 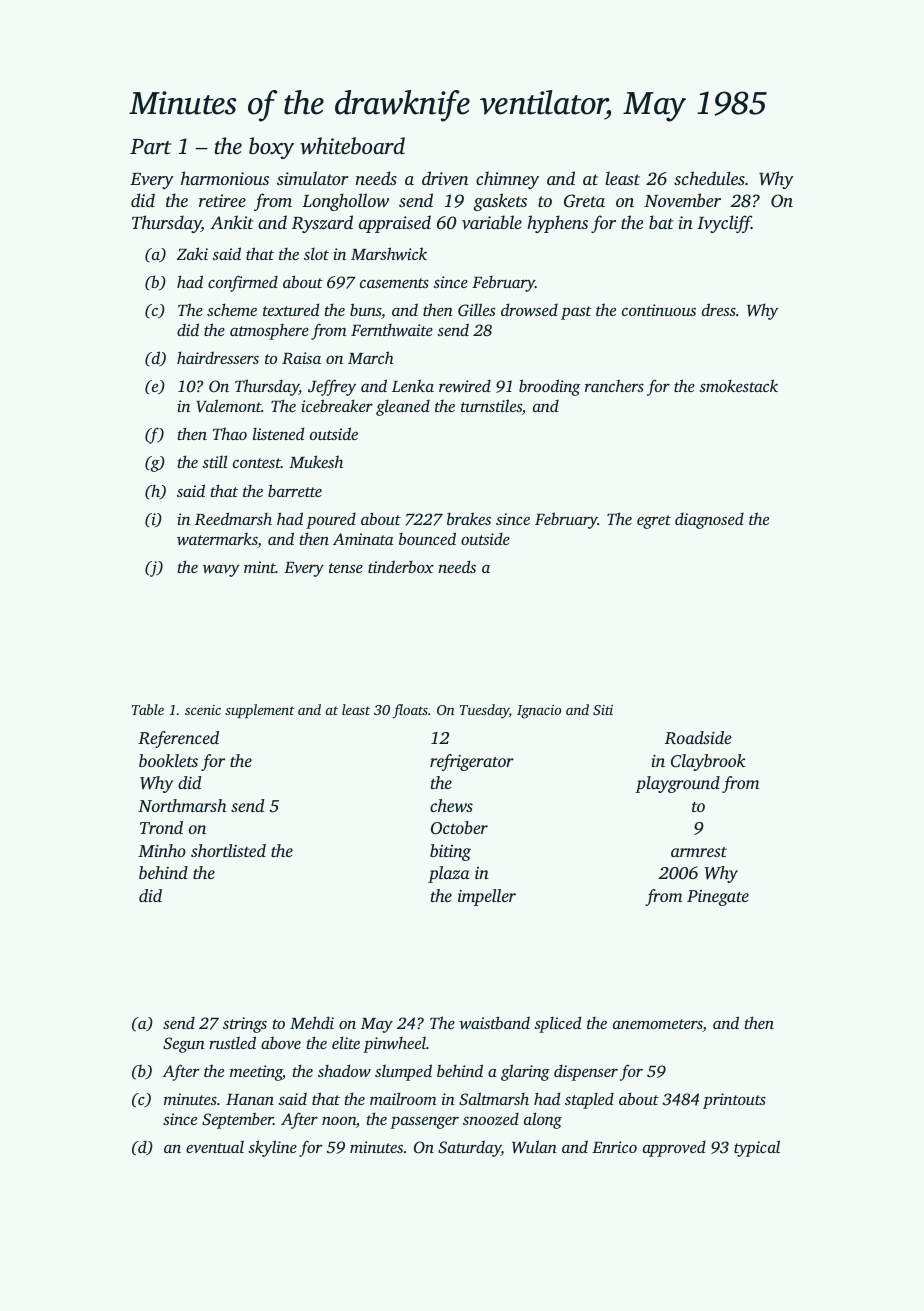 What do you see at coordinates (260, 711) in the screenshot?
I see `supplement` at bounding box center [260, 711].
